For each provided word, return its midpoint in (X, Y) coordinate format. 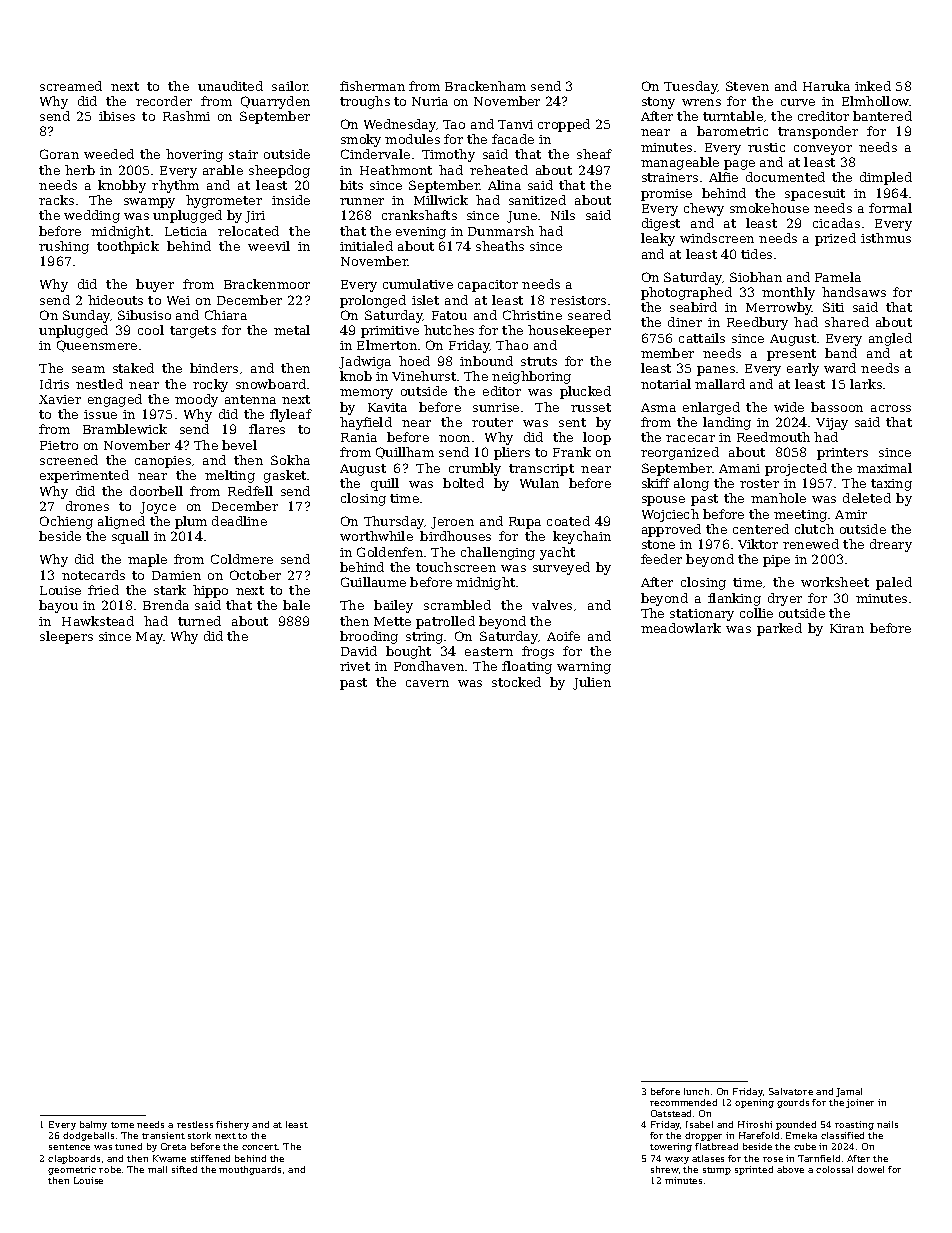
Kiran (847, 628)
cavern (427, 683)
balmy (93, 1125)
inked (873, 86)
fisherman (372, 86)
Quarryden (275, 102)
